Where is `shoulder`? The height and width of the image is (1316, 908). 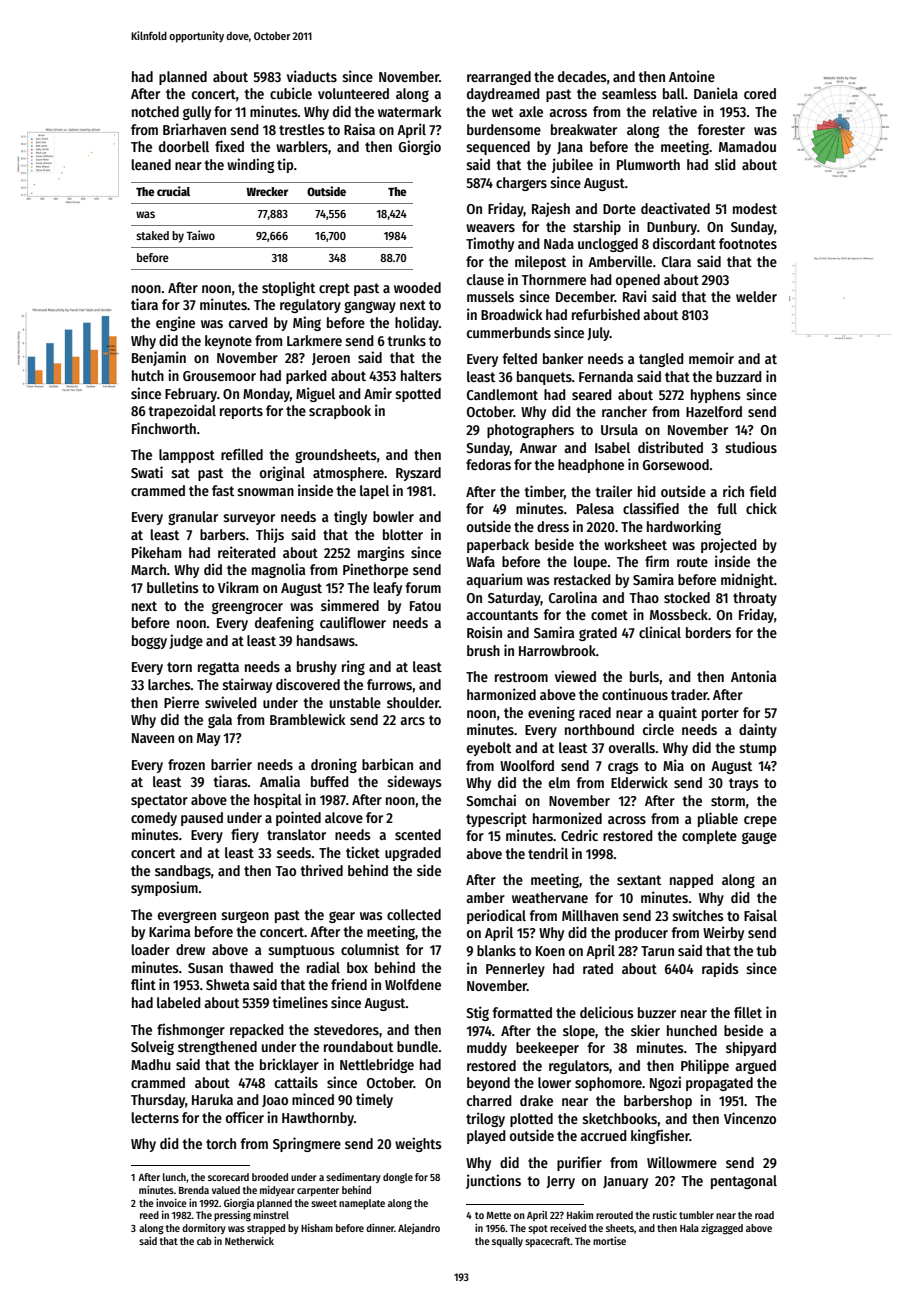 shoulder is located at coordinates (413, 702).
